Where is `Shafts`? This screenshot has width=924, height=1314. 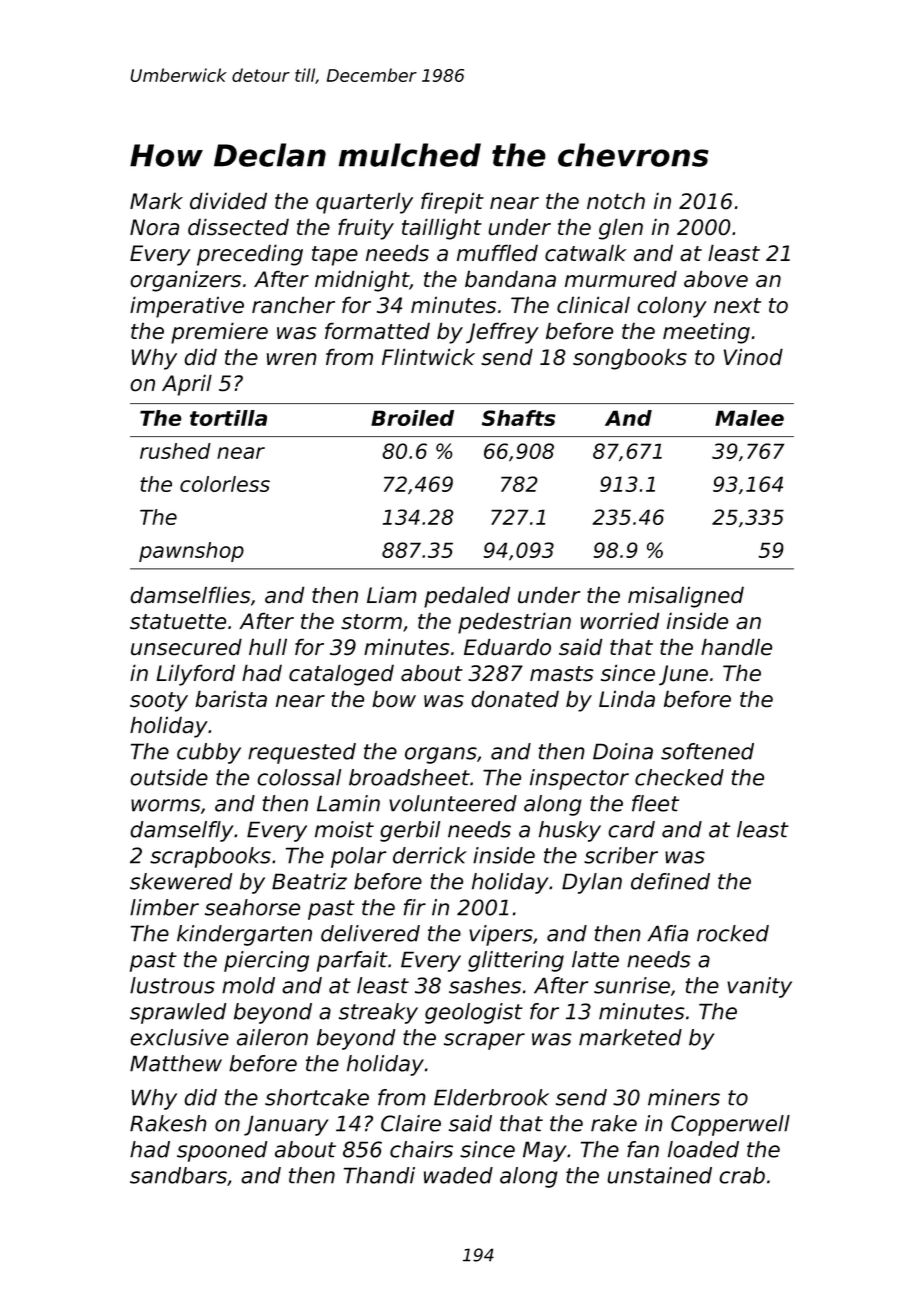 Shafts is located at coordinates (518, 418).
